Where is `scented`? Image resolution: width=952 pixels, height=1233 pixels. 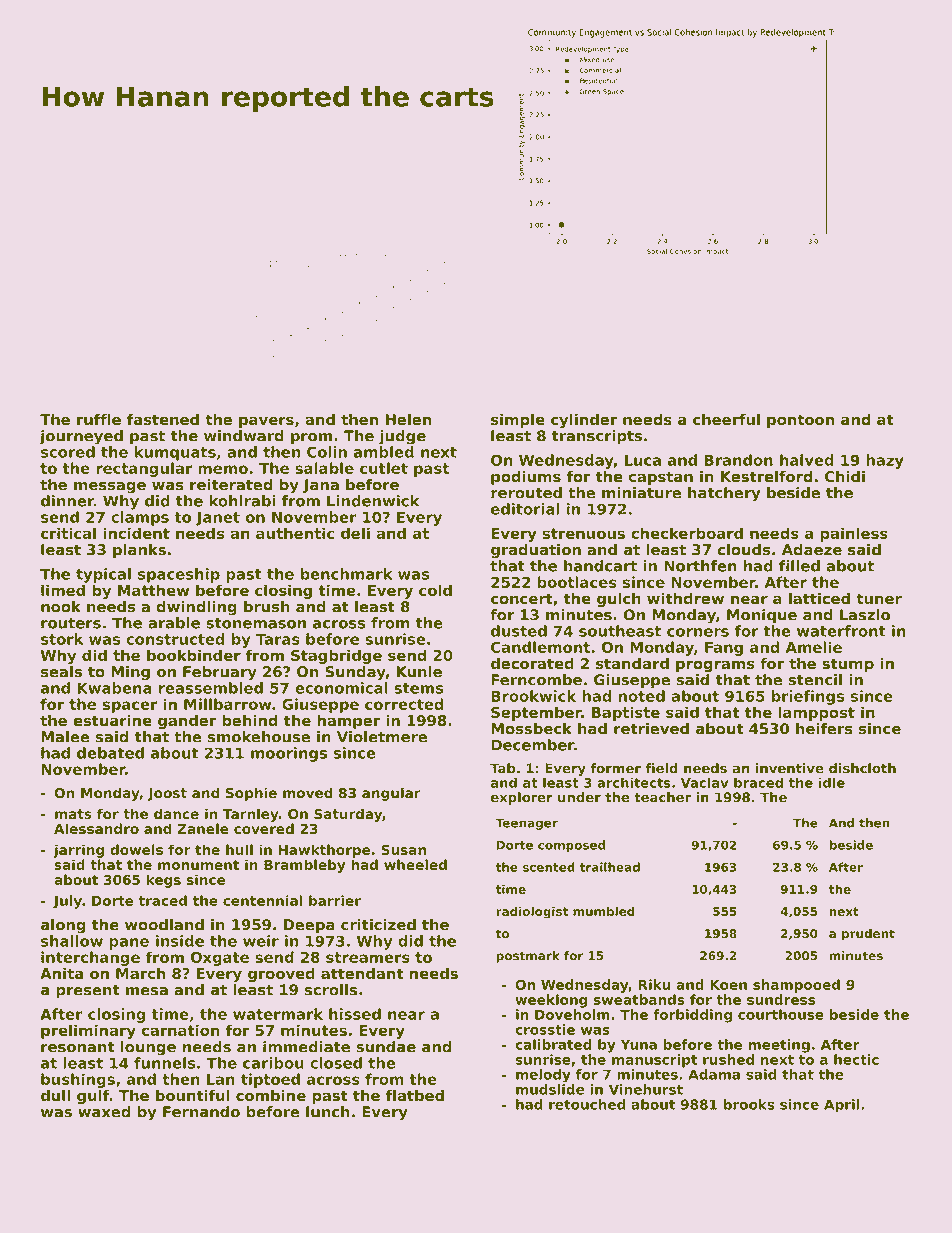
scented is located at coordinates (549, 867).
